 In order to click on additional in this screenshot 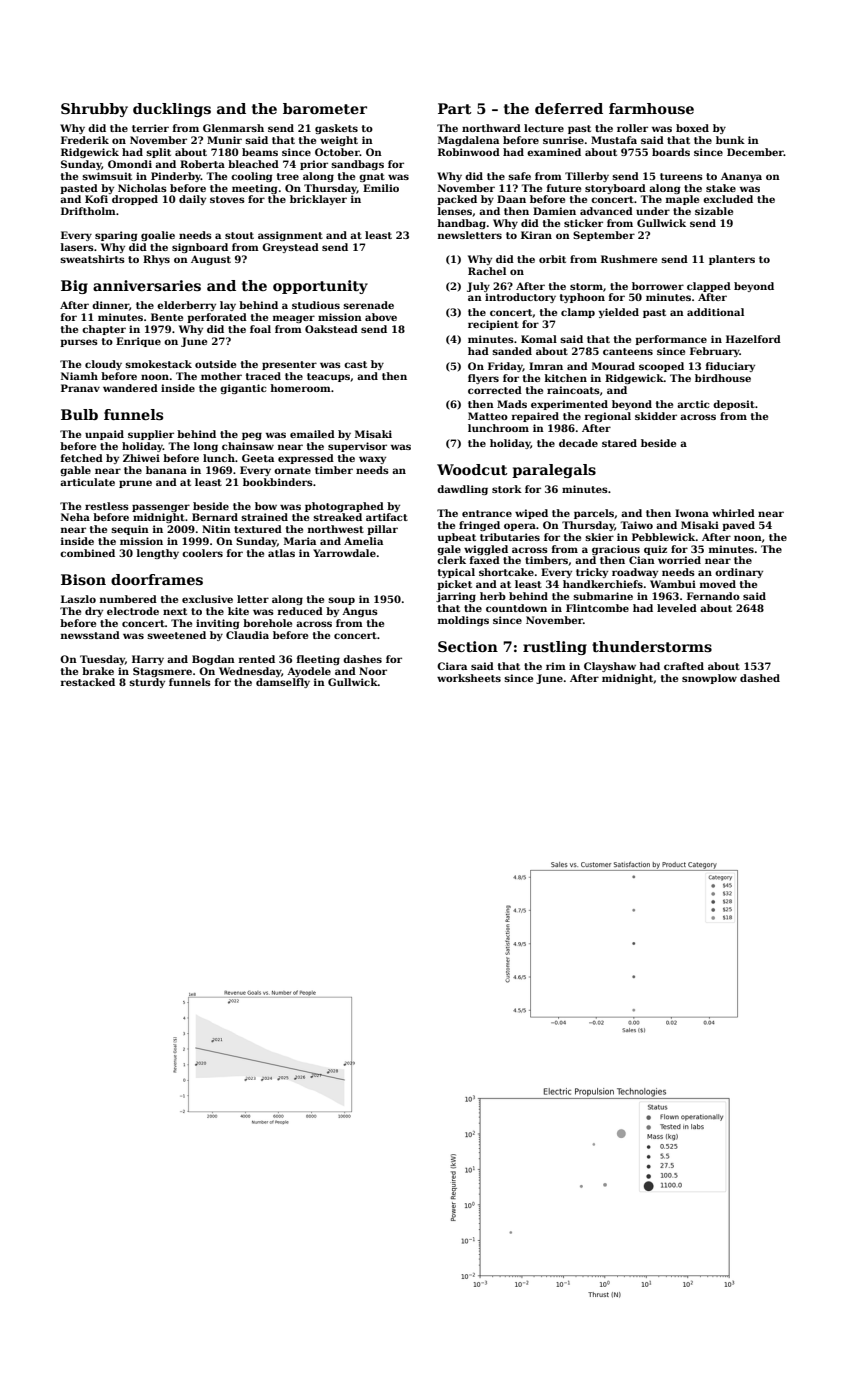, I will do `click(715, 312)`.
